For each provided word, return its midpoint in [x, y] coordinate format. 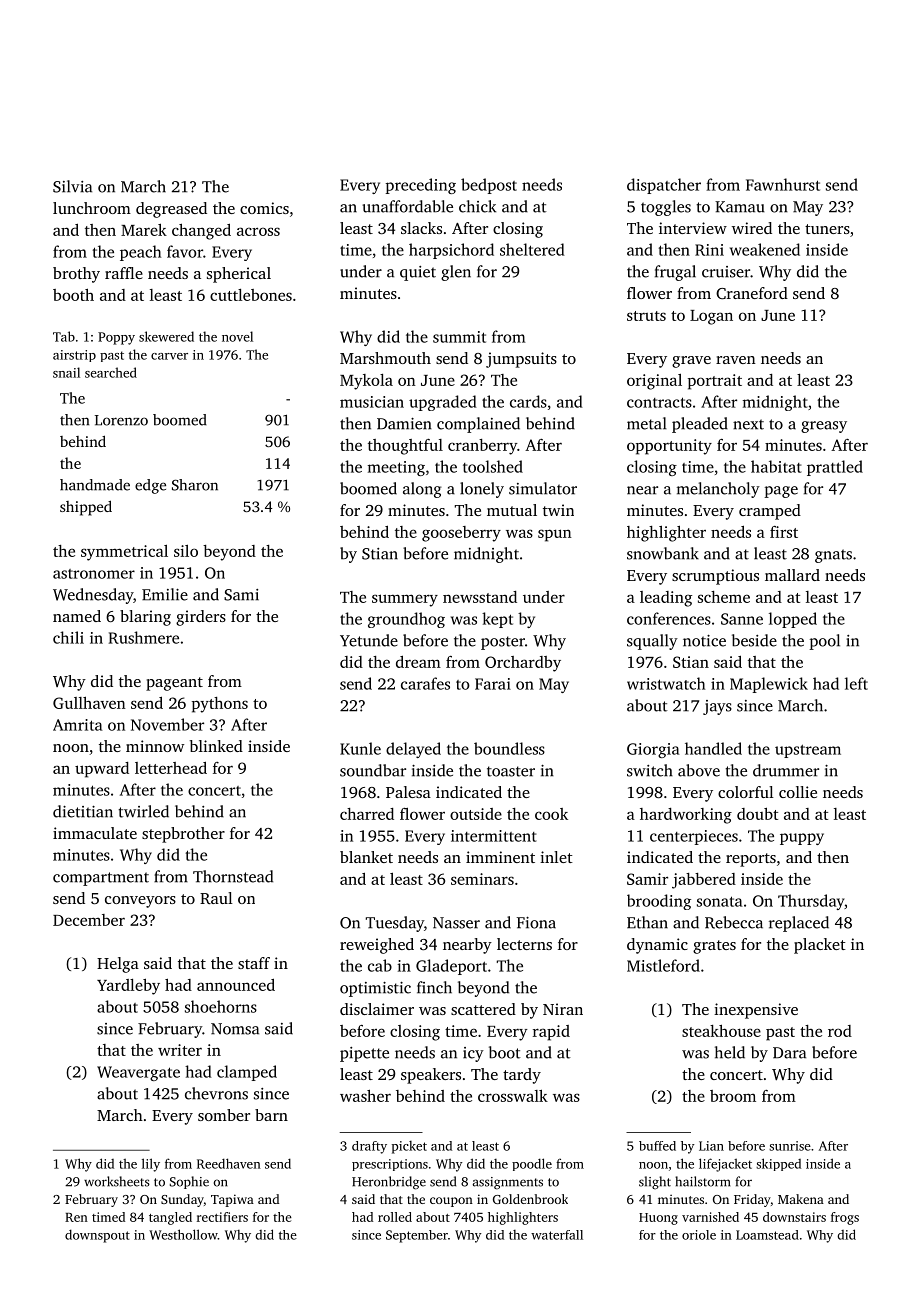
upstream [808, 751]
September [417, 1236]
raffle [124, 273]
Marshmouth [385, 358]
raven [736, 360]
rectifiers [222, 1217]
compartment [101, 879]
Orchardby [523, 664]
